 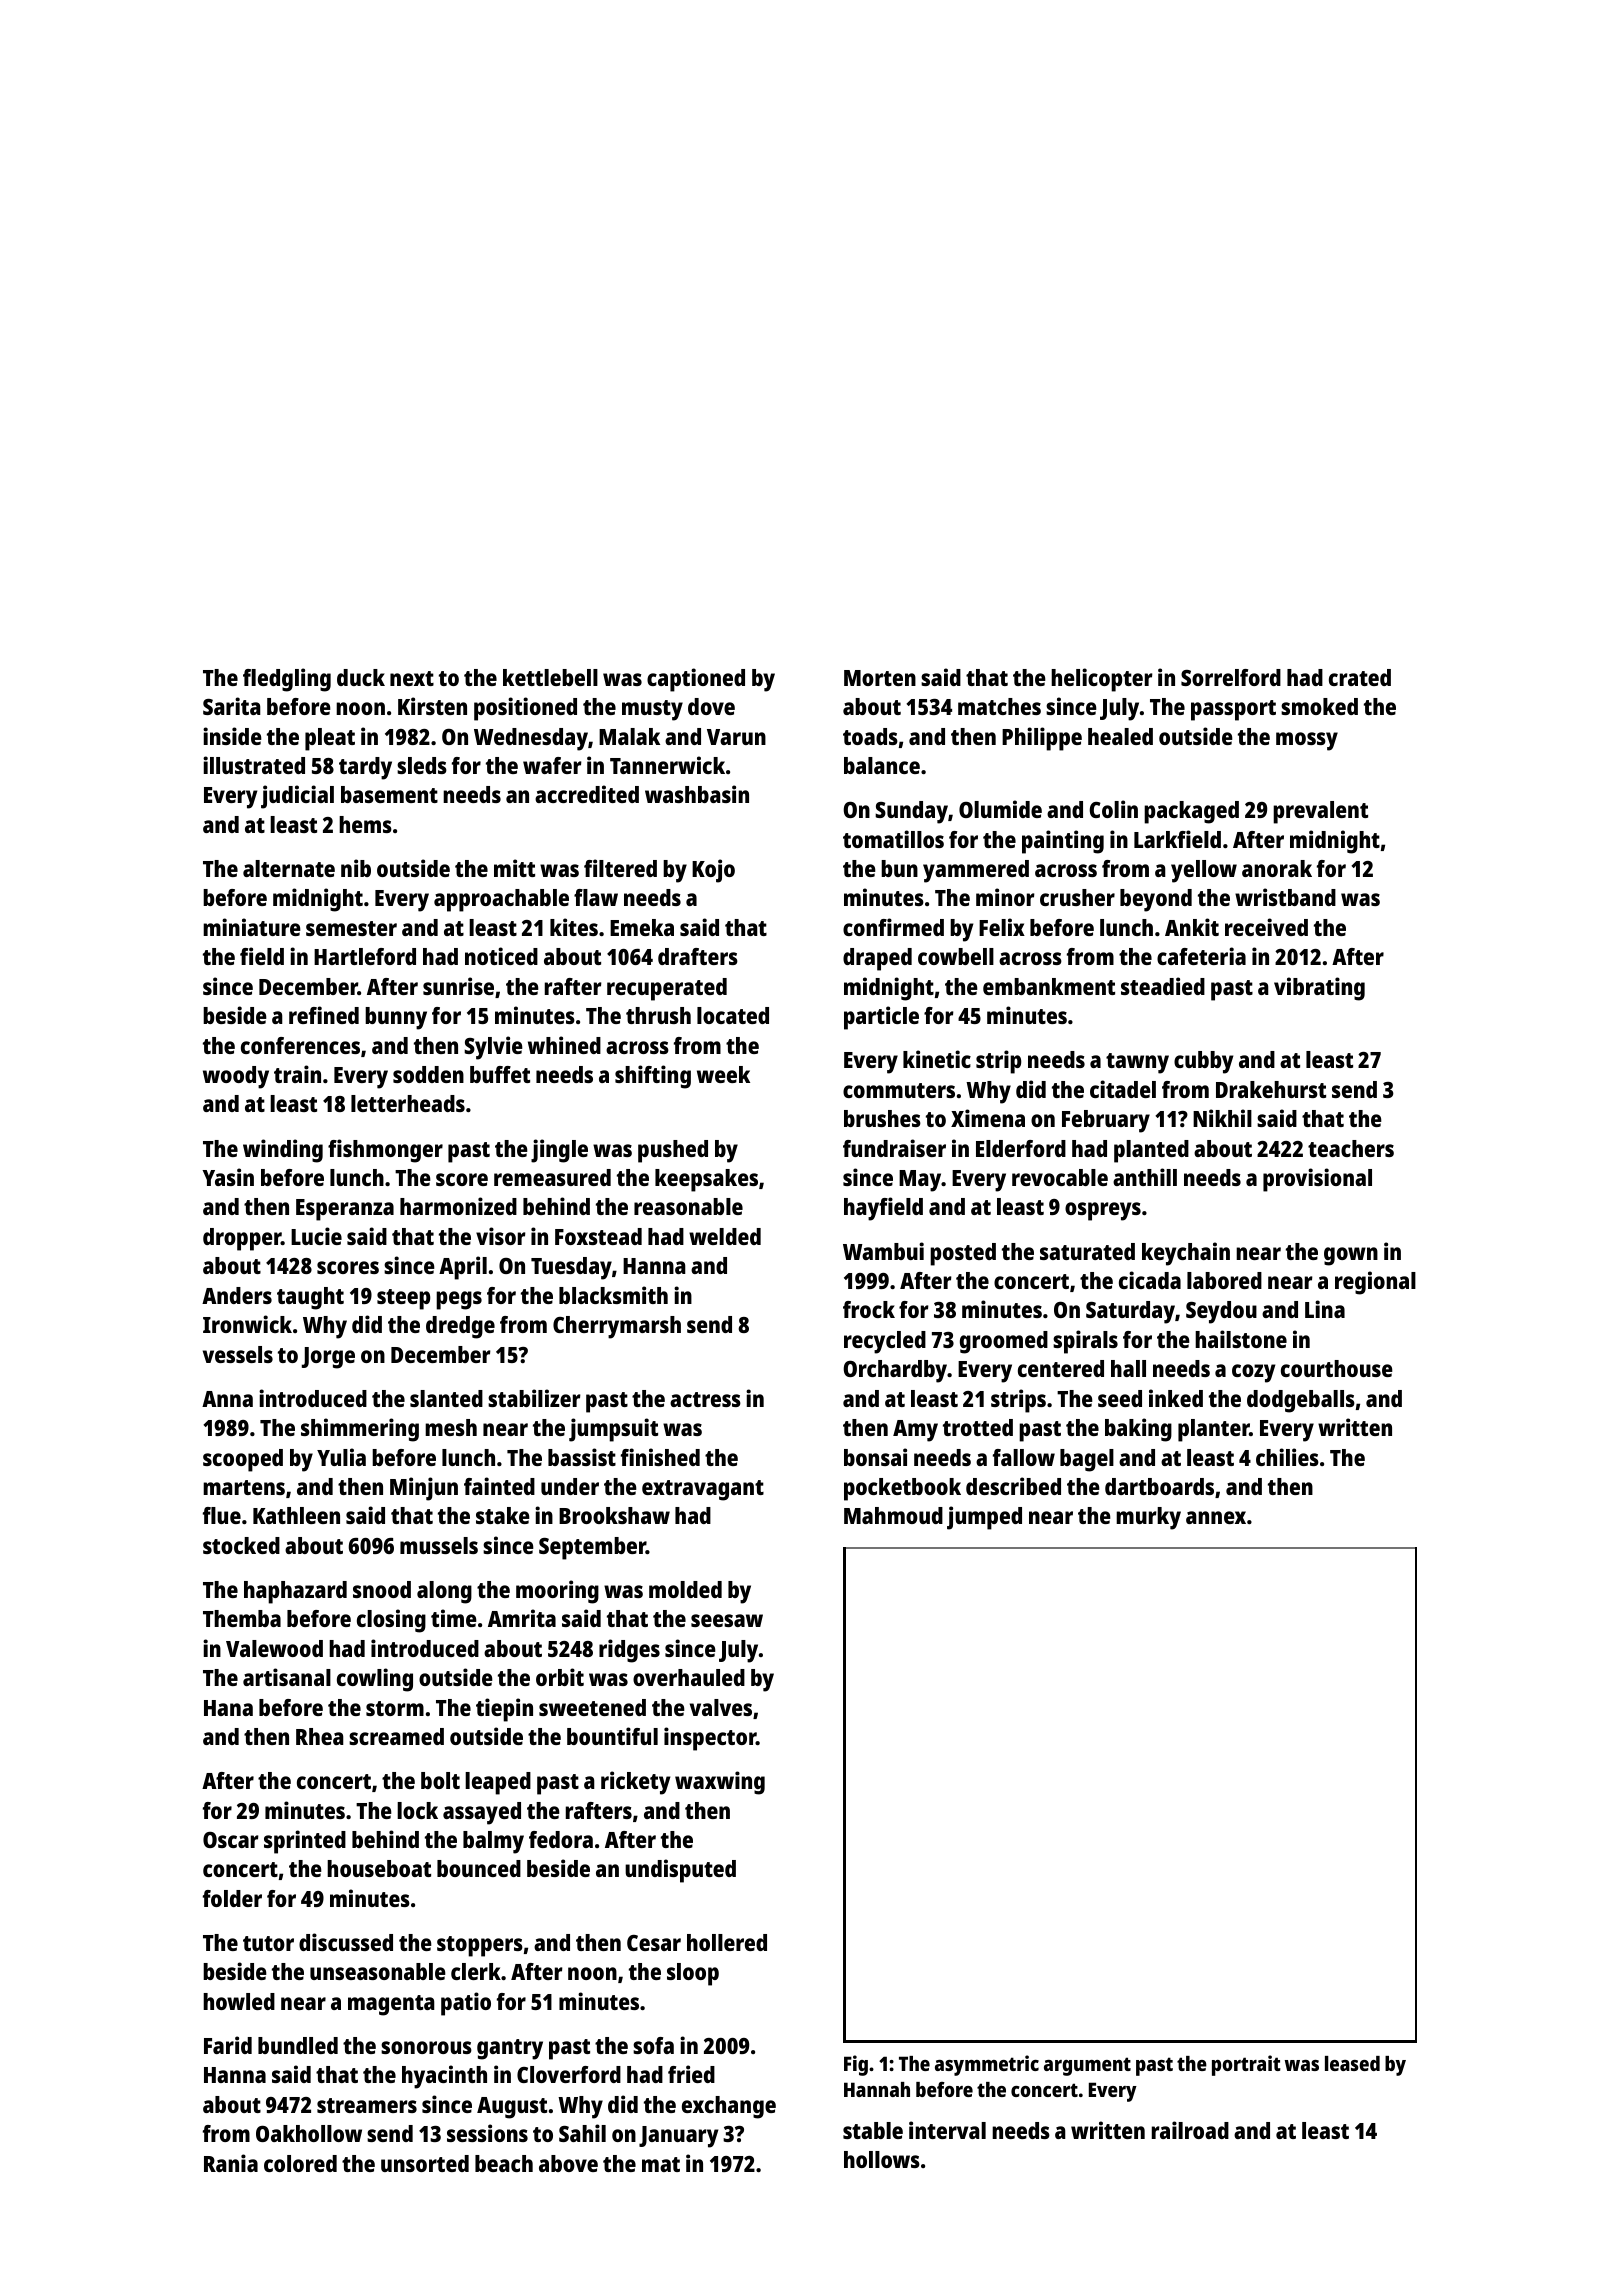 What do you see at coordinates (289, 868) in the page?
I see `alternate` at bounding box center [289, 868].
